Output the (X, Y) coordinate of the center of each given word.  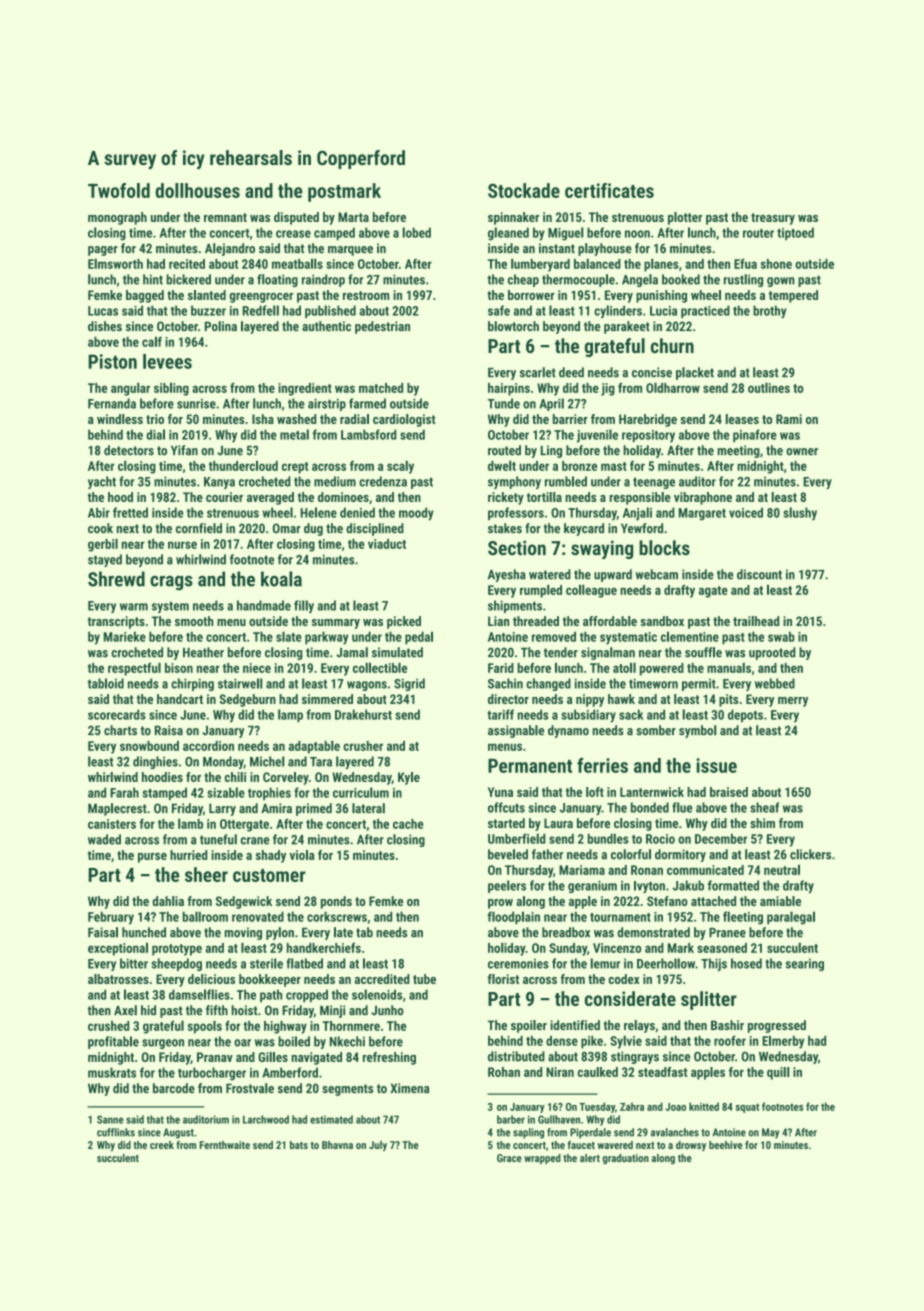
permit (699, 685)
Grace (509, 1158)
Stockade (524, 190)
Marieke (125, 636)
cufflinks (116, 1132)
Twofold (119, 190)
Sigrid (409, 684)
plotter (685, 218)
